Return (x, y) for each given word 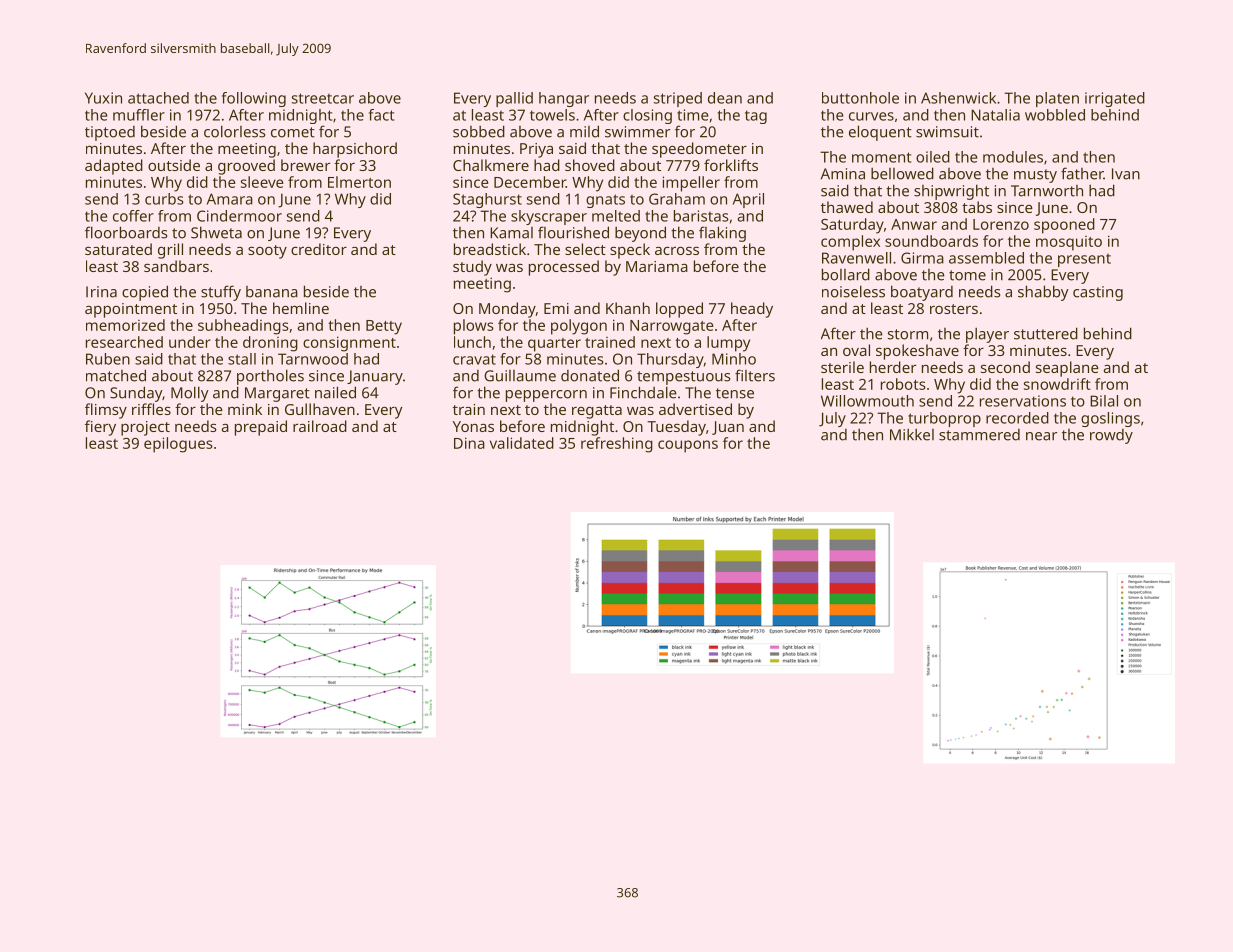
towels (552, 115)
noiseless (853, 291)
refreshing (617, 445)
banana (272, 292)
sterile (842, 367)
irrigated (1115, 99)
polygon (579, 327)
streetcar (323, 98)
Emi (556, 308)
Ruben (108, 359)
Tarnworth (1047, 191)
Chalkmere (491, 165)
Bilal (1104, 401)
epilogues (178, 445)
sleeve (262, 182)
